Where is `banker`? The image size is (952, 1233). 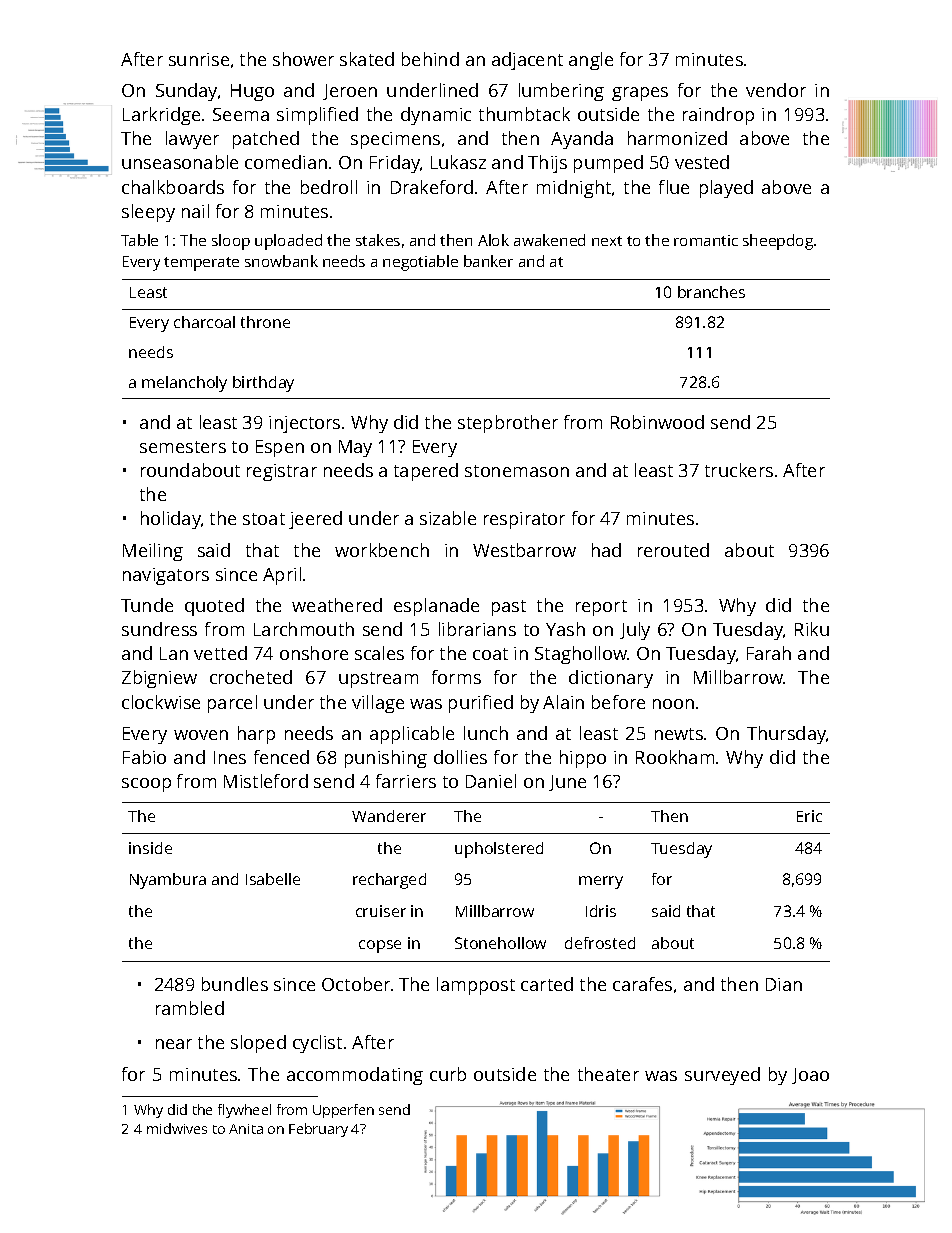 banker is located at coordinates (488, 261).
